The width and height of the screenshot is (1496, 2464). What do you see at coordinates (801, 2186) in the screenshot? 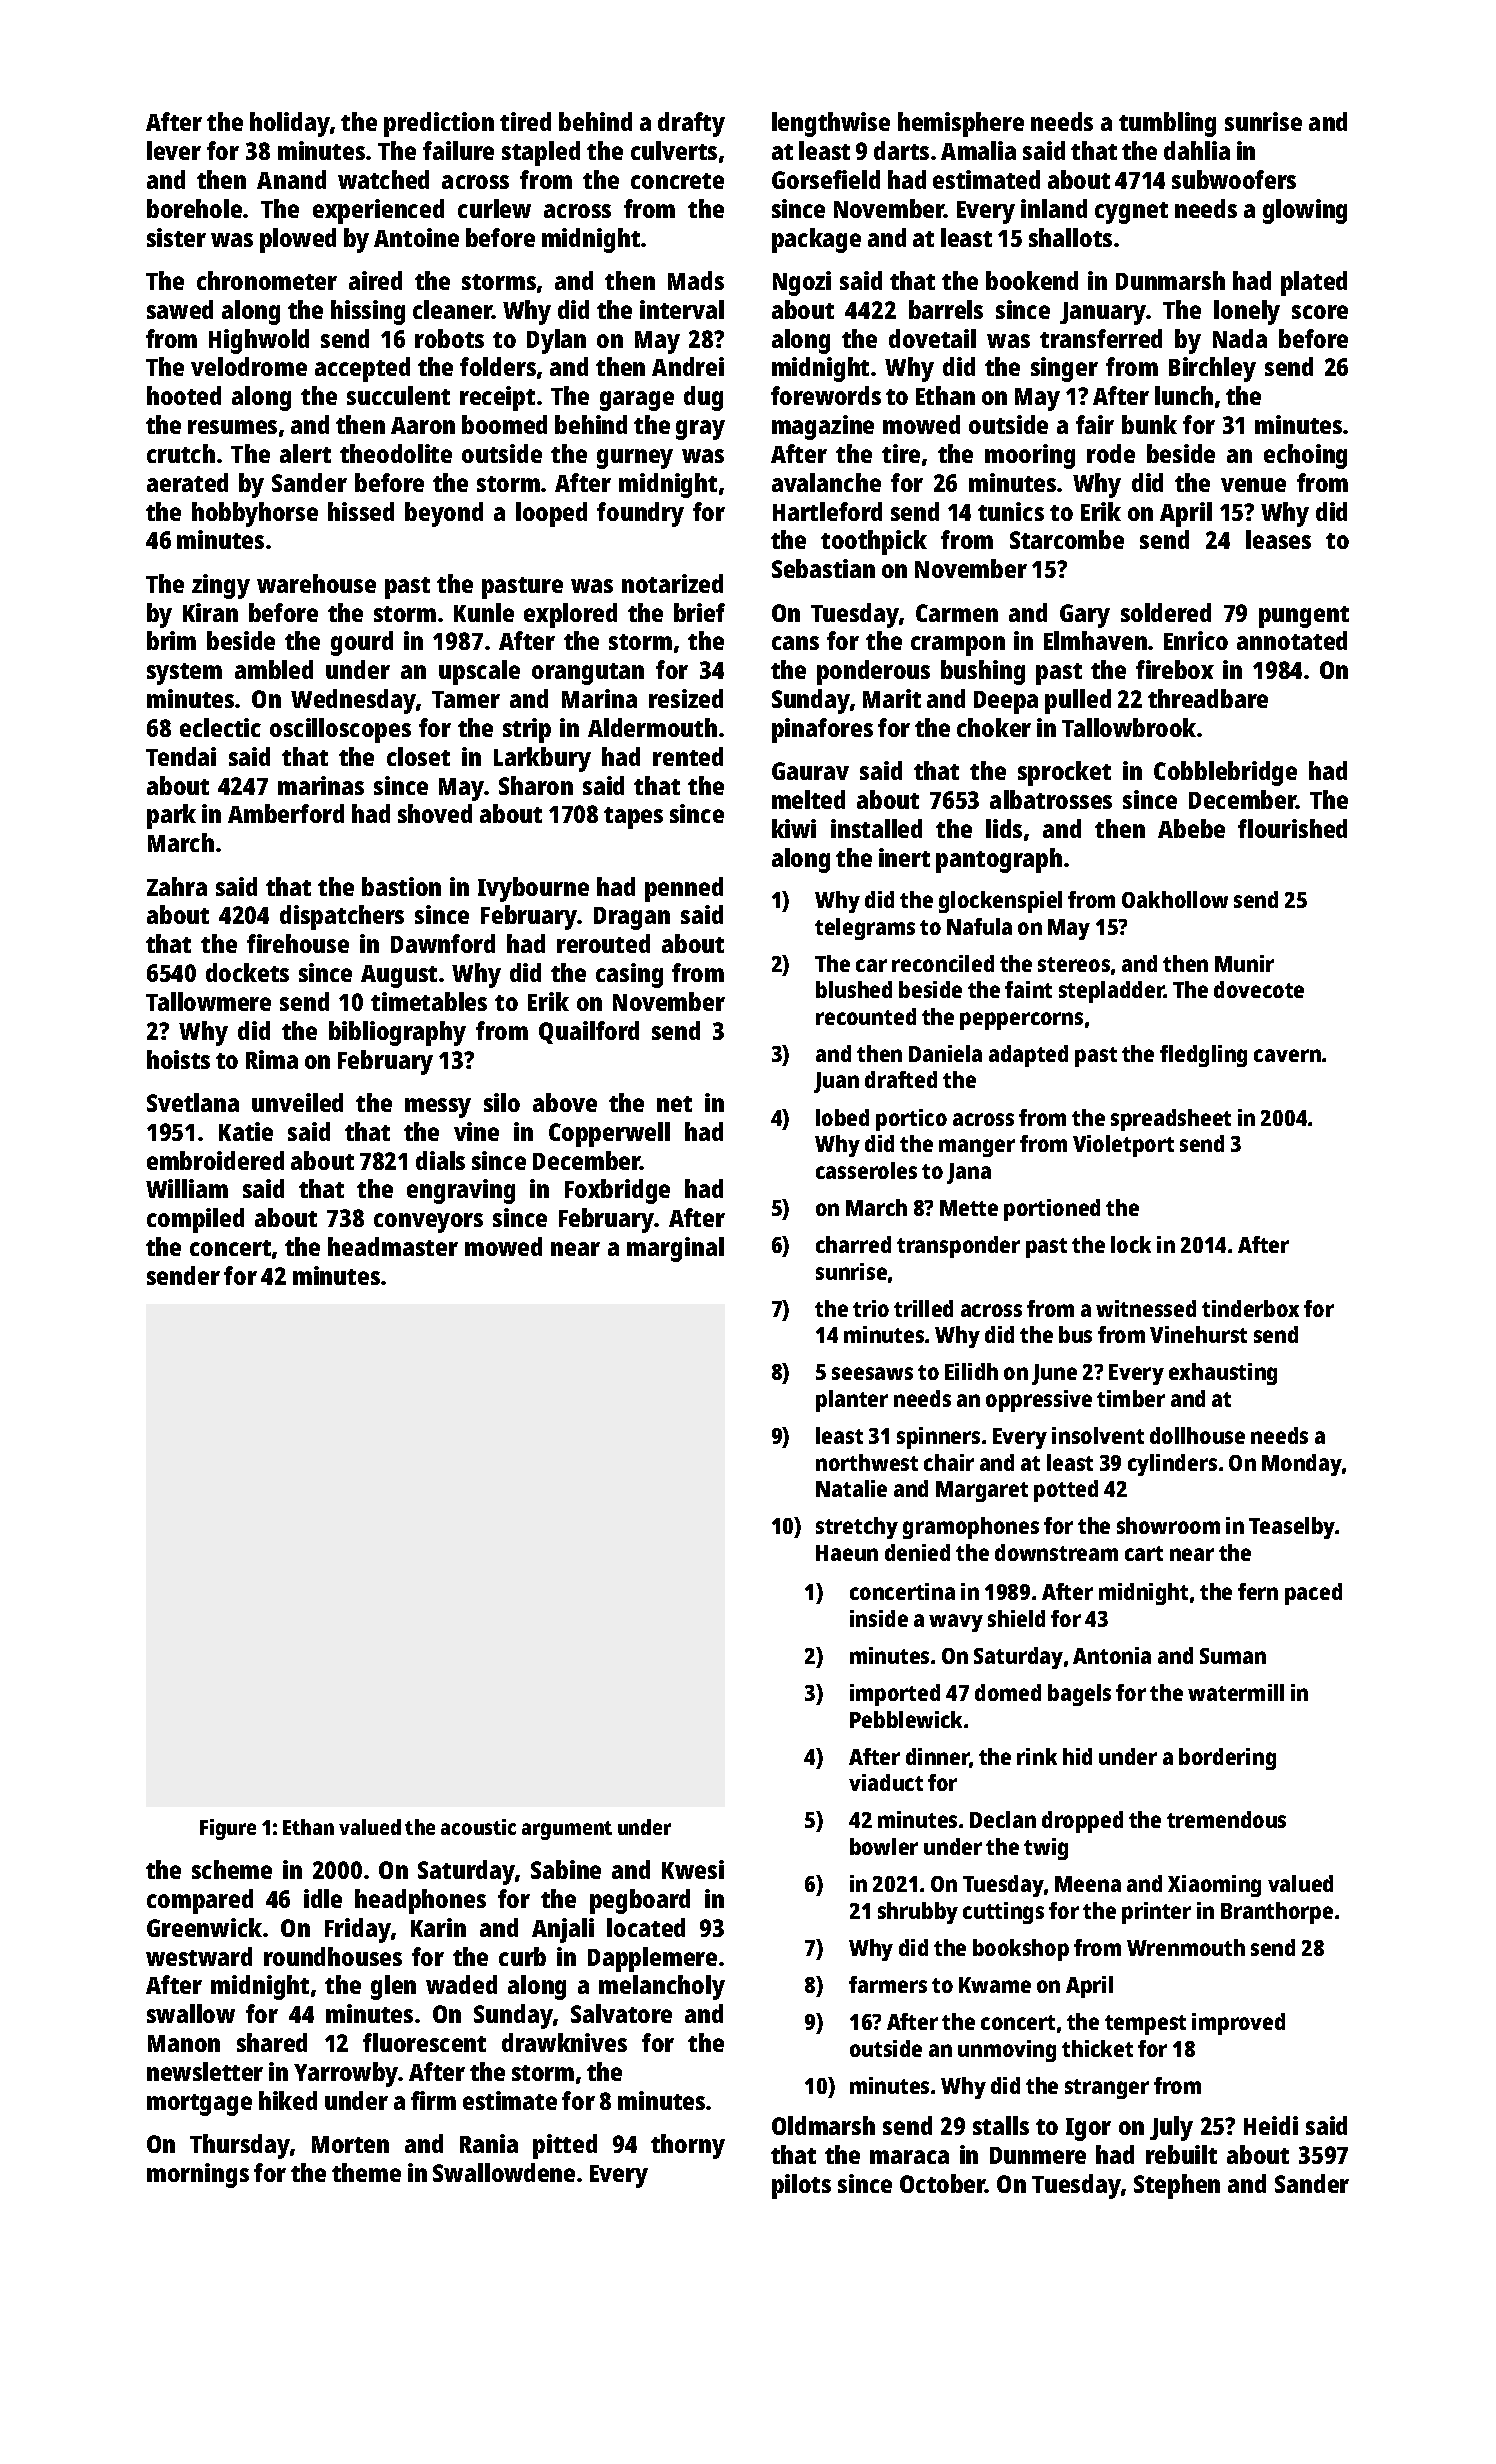
I see `pilots` at bounding box center [801, 2186].
